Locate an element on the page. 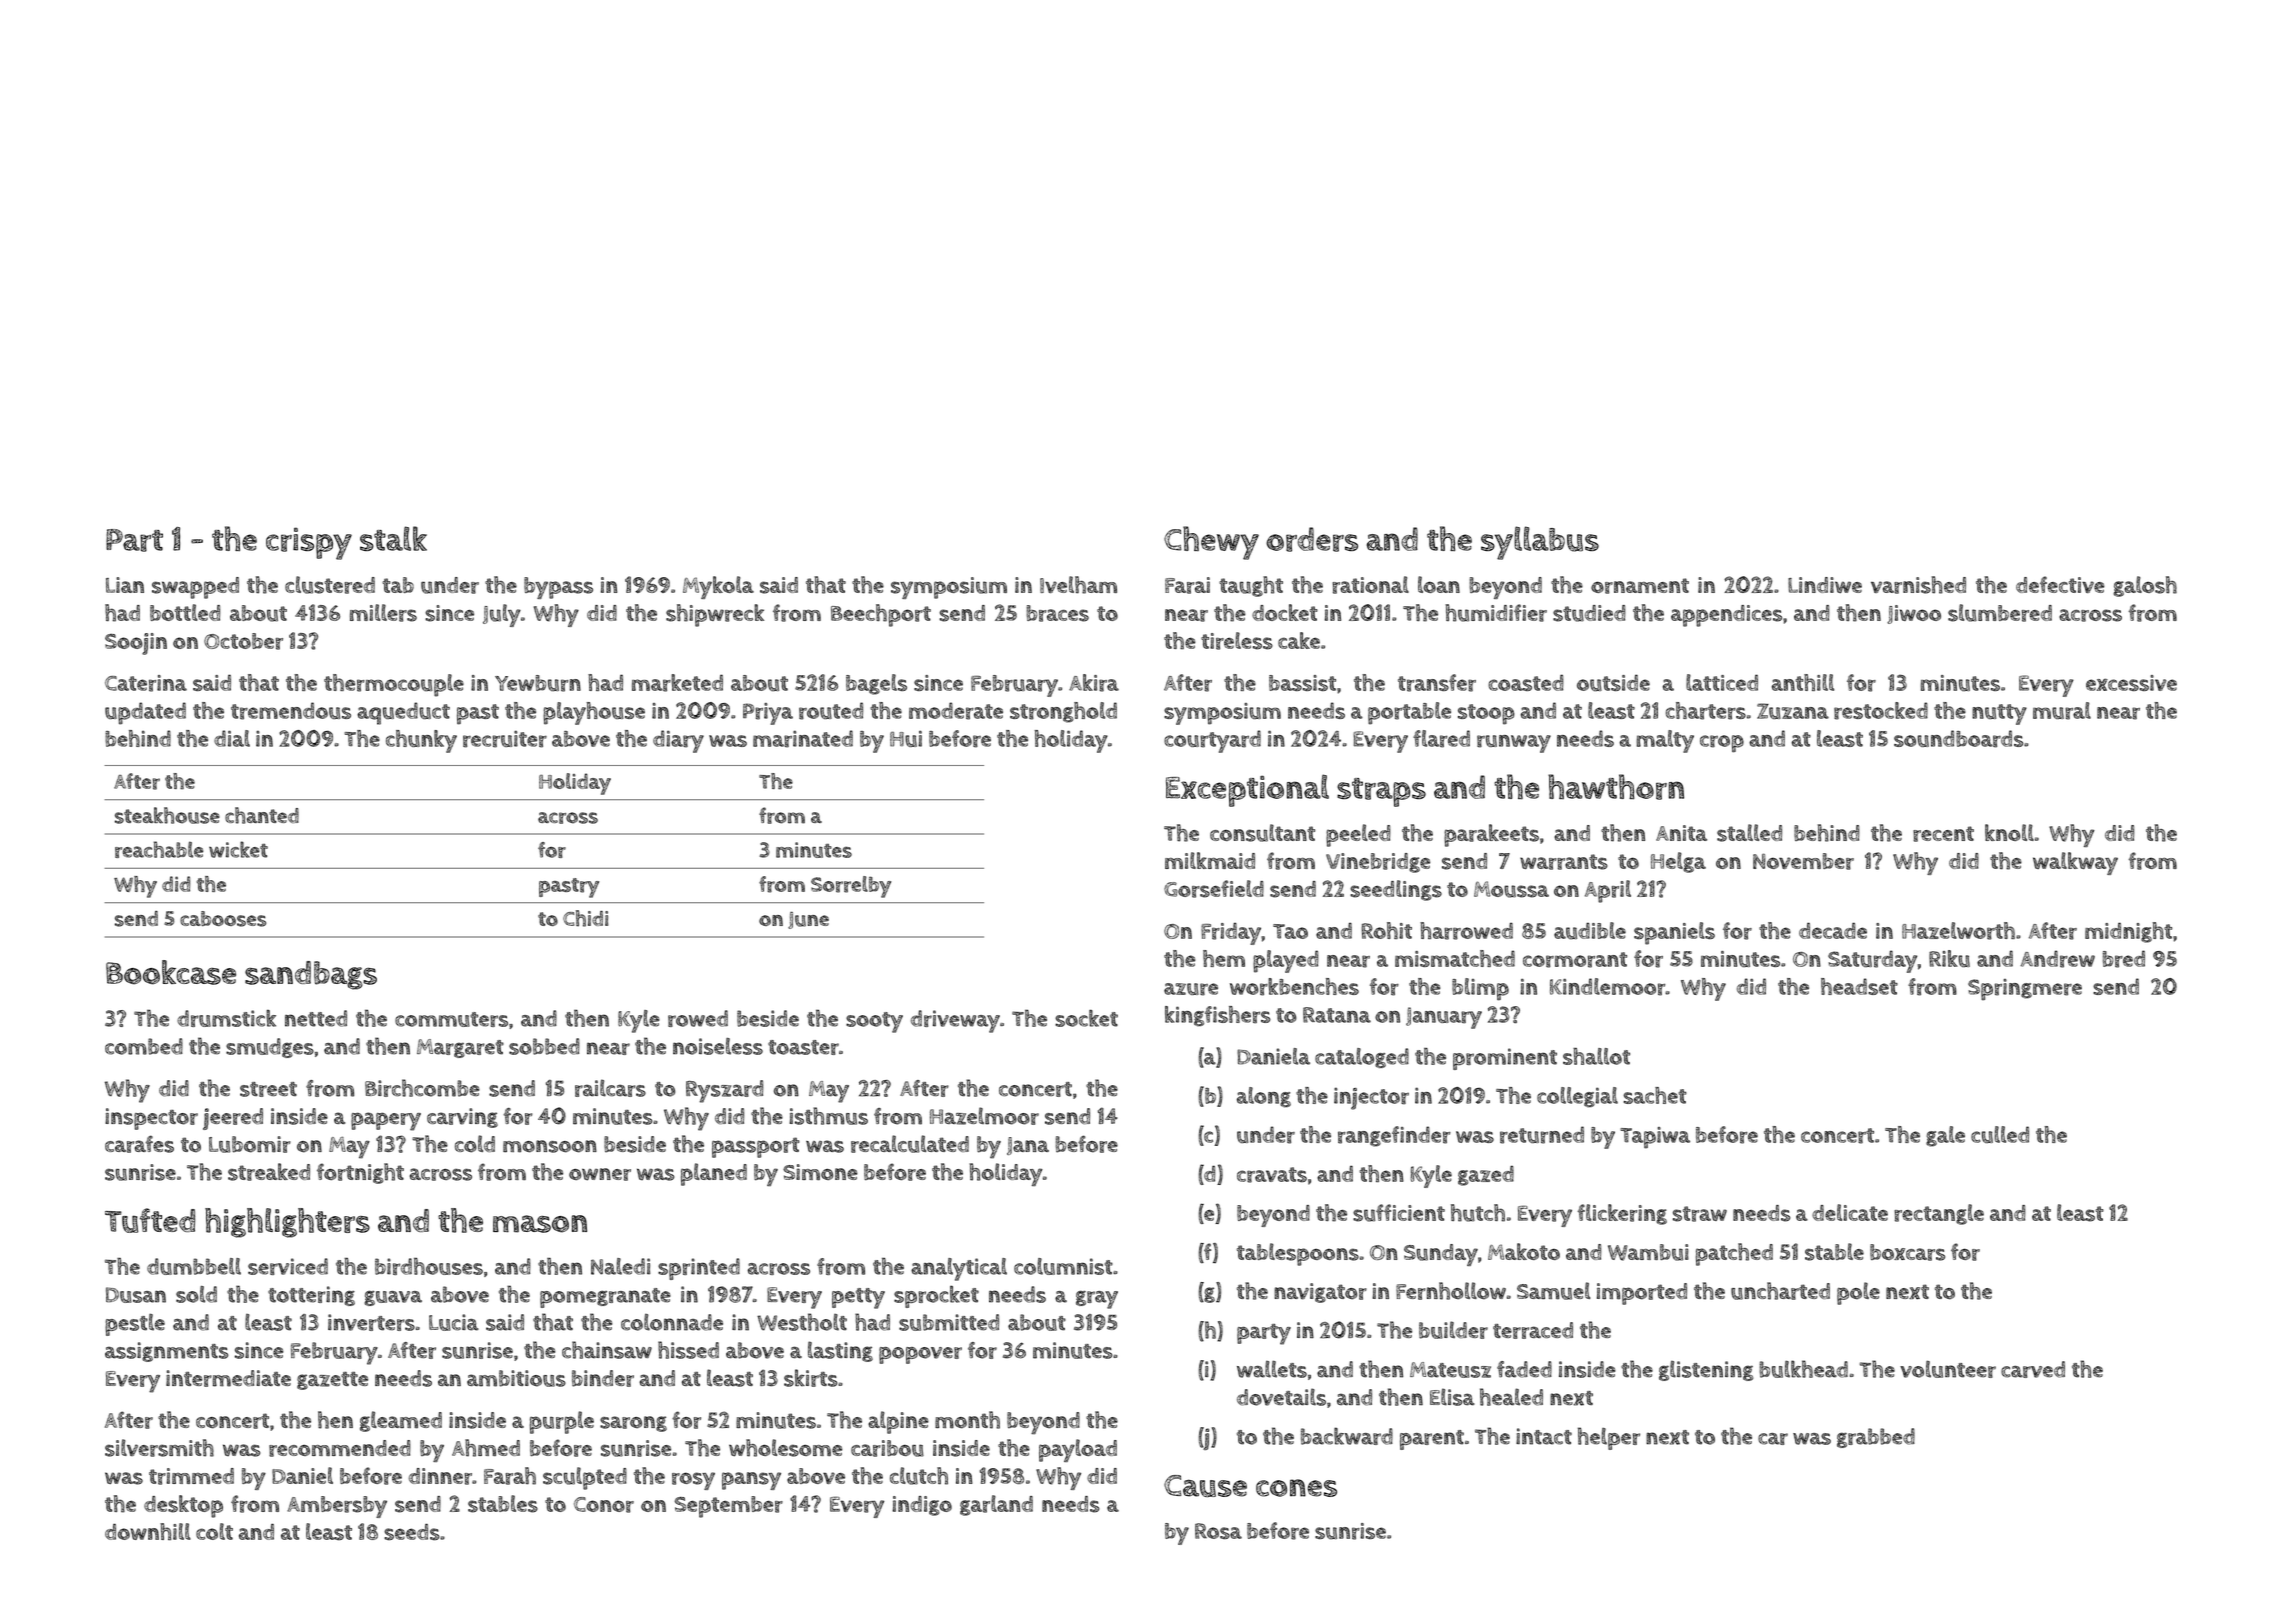 The width and height of the document is (2282, 1614). carved is located at coordinates (2033, 1369).
